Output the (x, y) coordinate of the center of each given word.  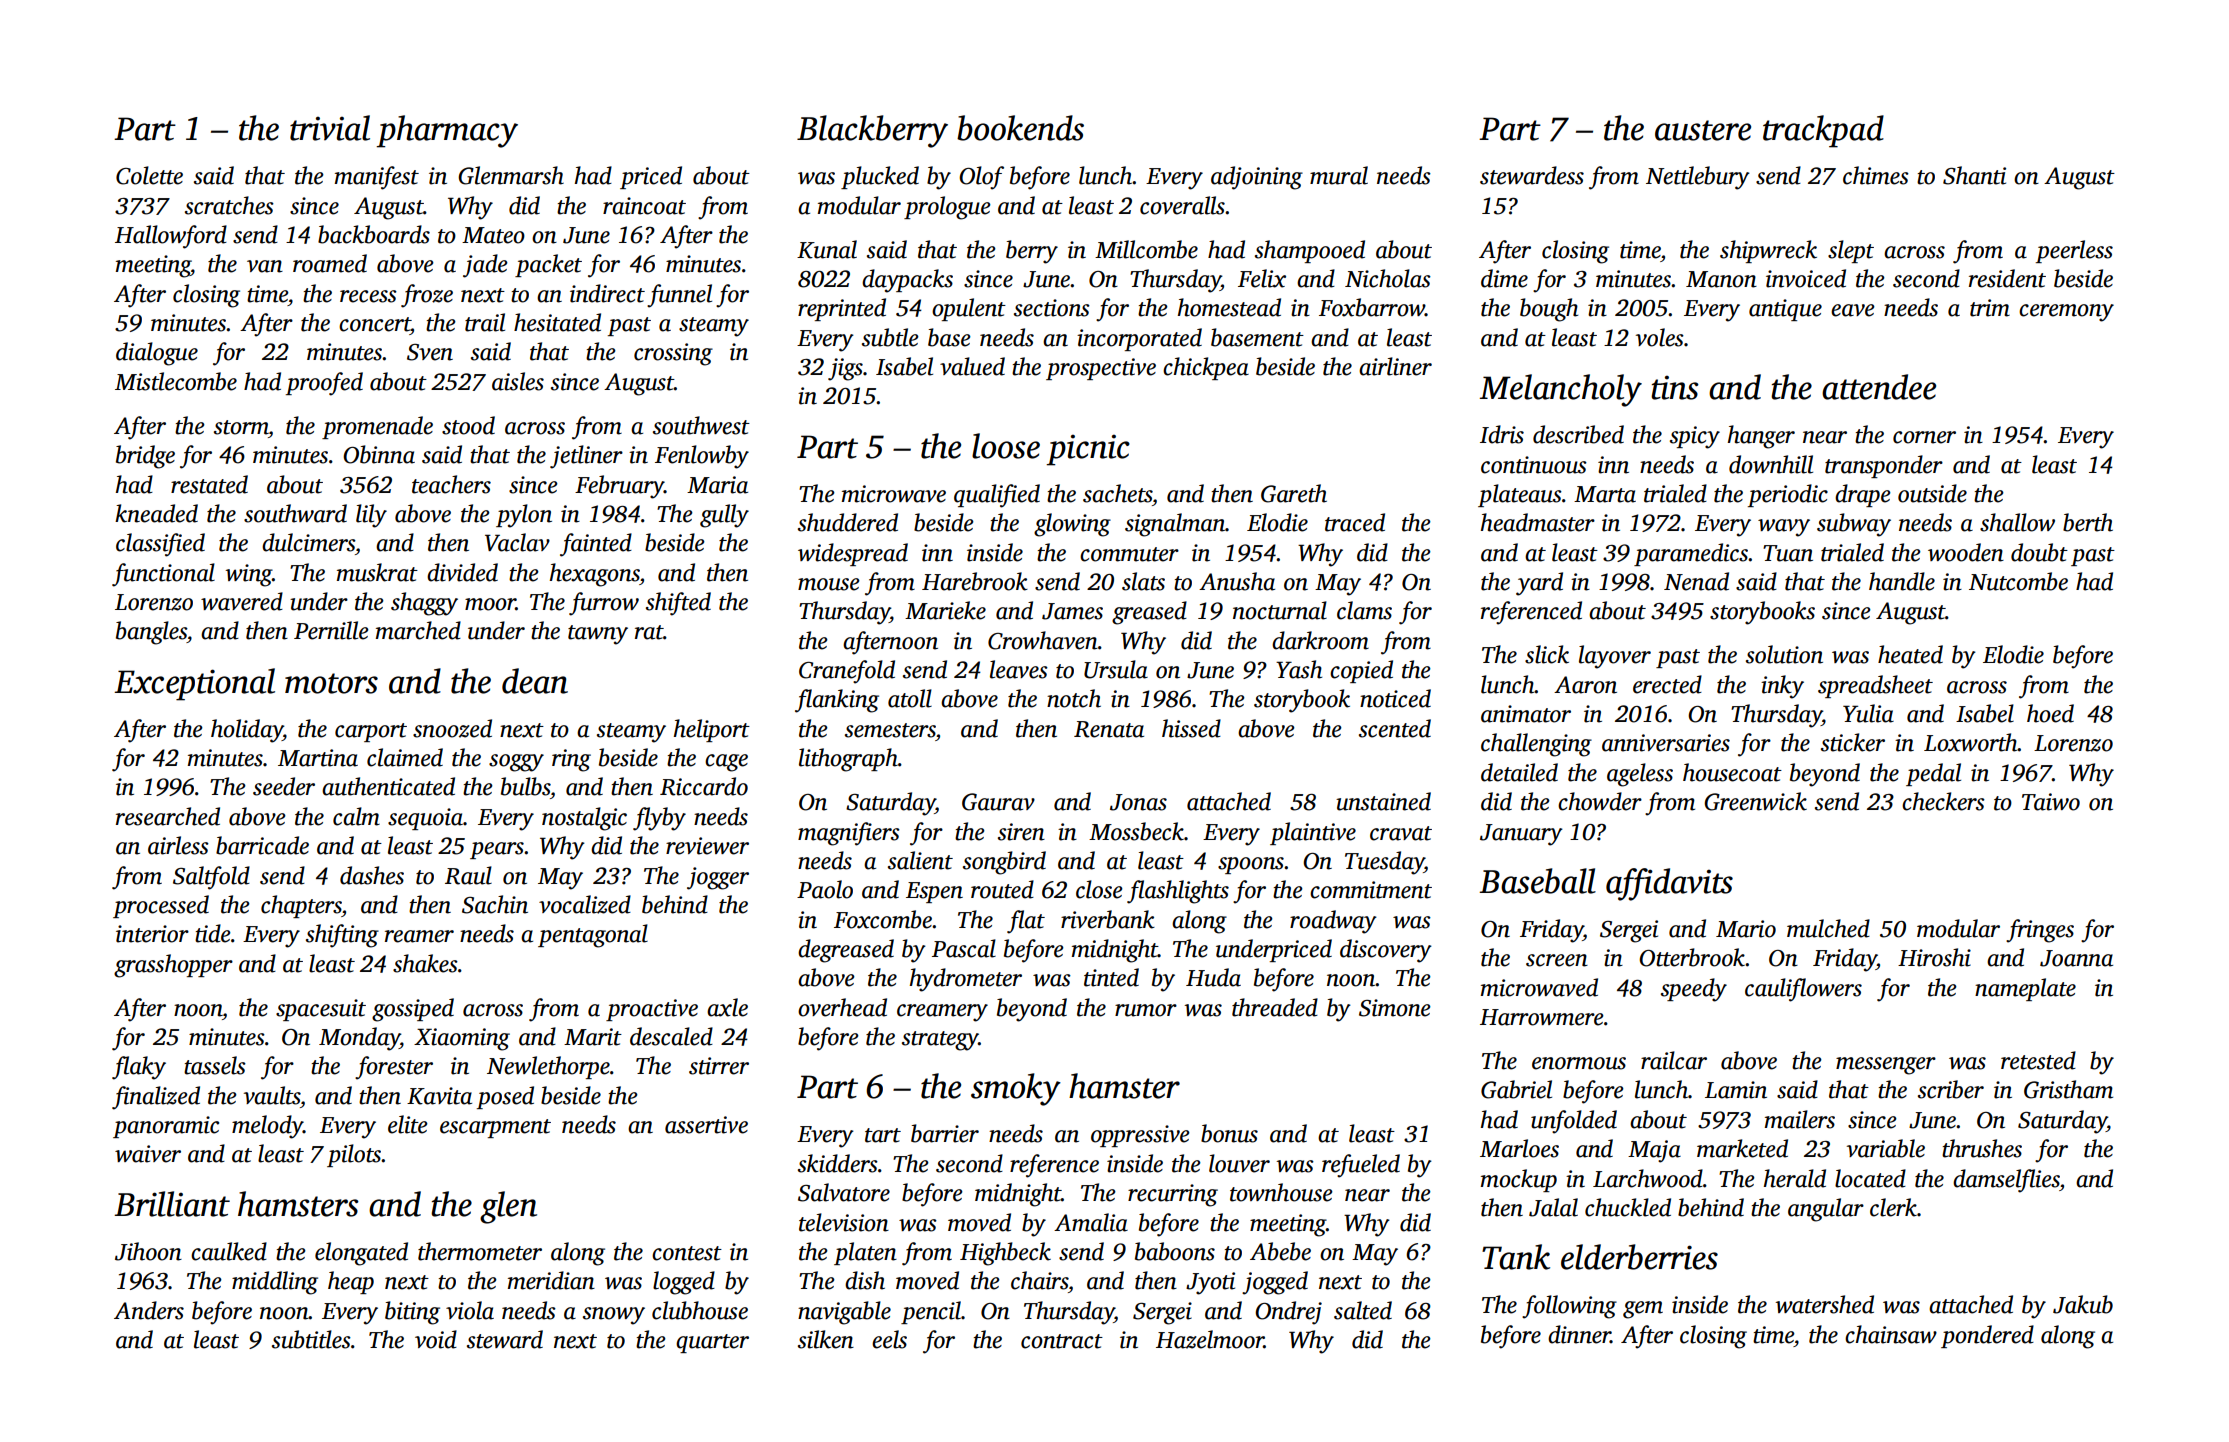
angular (1826, 1210)
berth (2088, 522)
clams (1364, 610)
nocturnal (1280, 610)
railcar (1674, 1060)
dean (535, 681)
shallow (2017, 522)
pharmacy (447, 131)
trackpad (1823, 131)
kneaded (156, 513)
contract (1062, 1341)
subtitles (311, 1339)
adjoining (1257, 178)
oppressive (1140, 1136)
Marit (593, 1037)
